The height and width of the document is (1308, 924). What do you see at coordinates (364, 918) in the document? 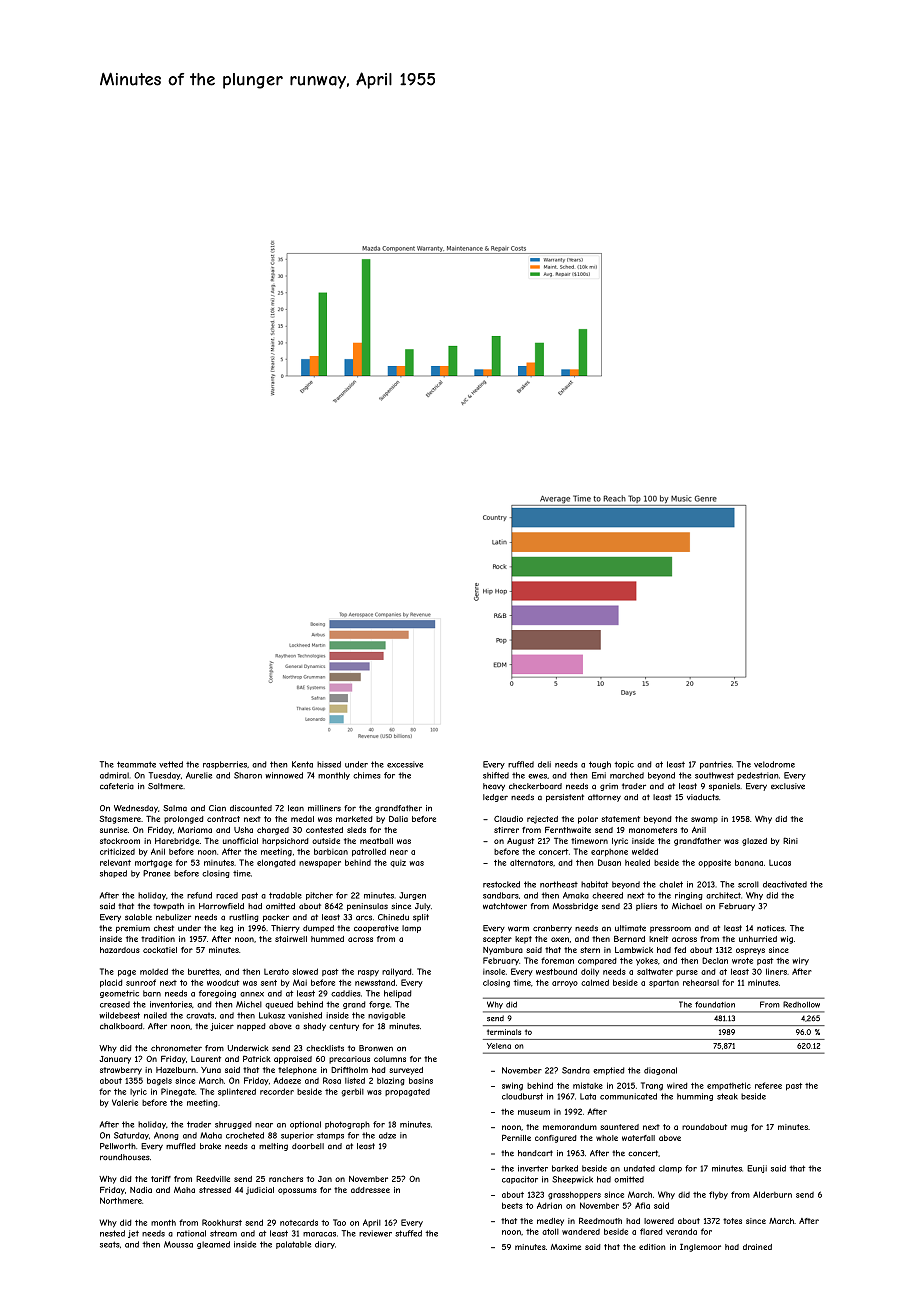
I see `arcs` at bounding box center [364, 918].
